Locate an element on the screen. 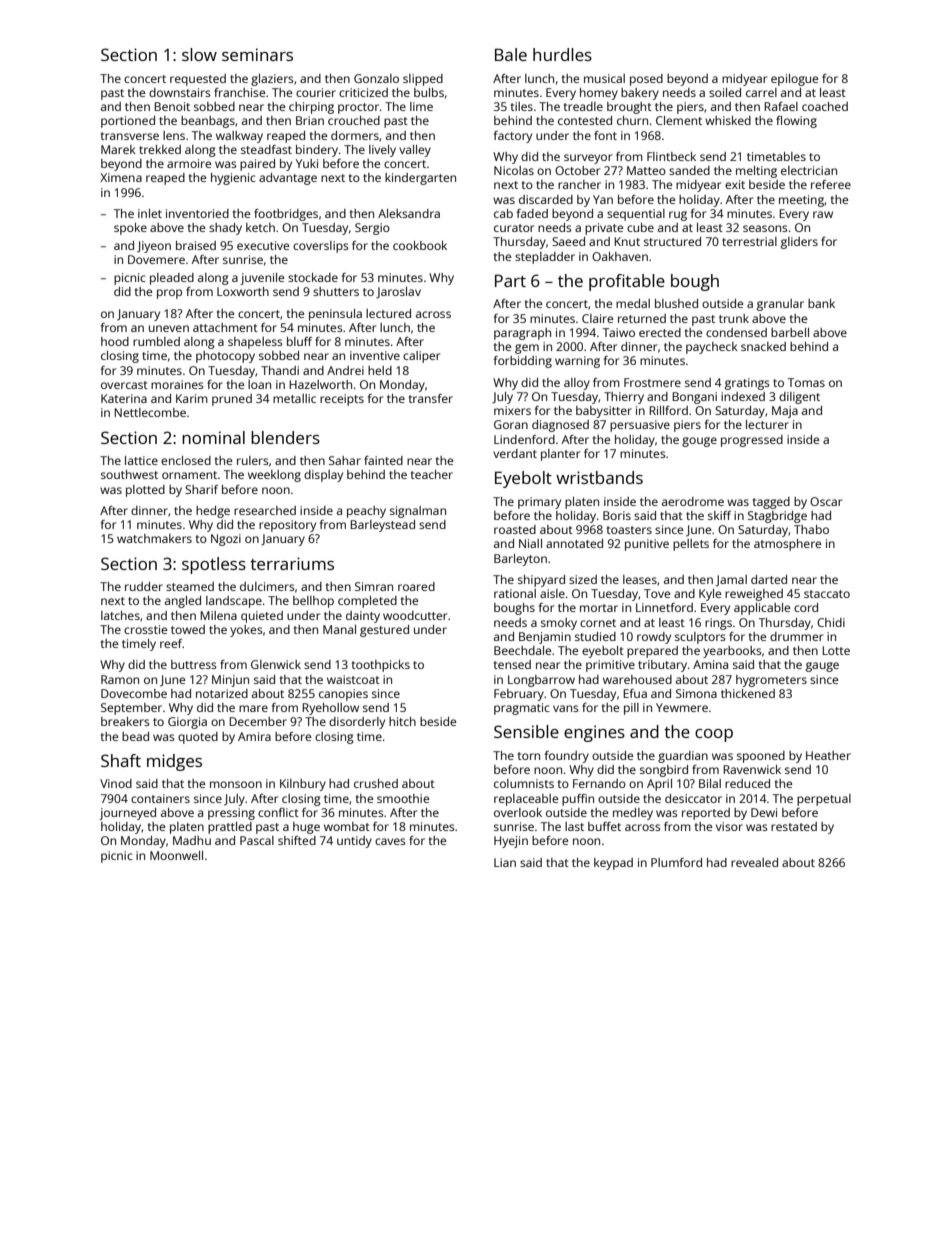 The height and width of the screenshot is (1233, 952). Oscar is located at coordinates (826, 501).
